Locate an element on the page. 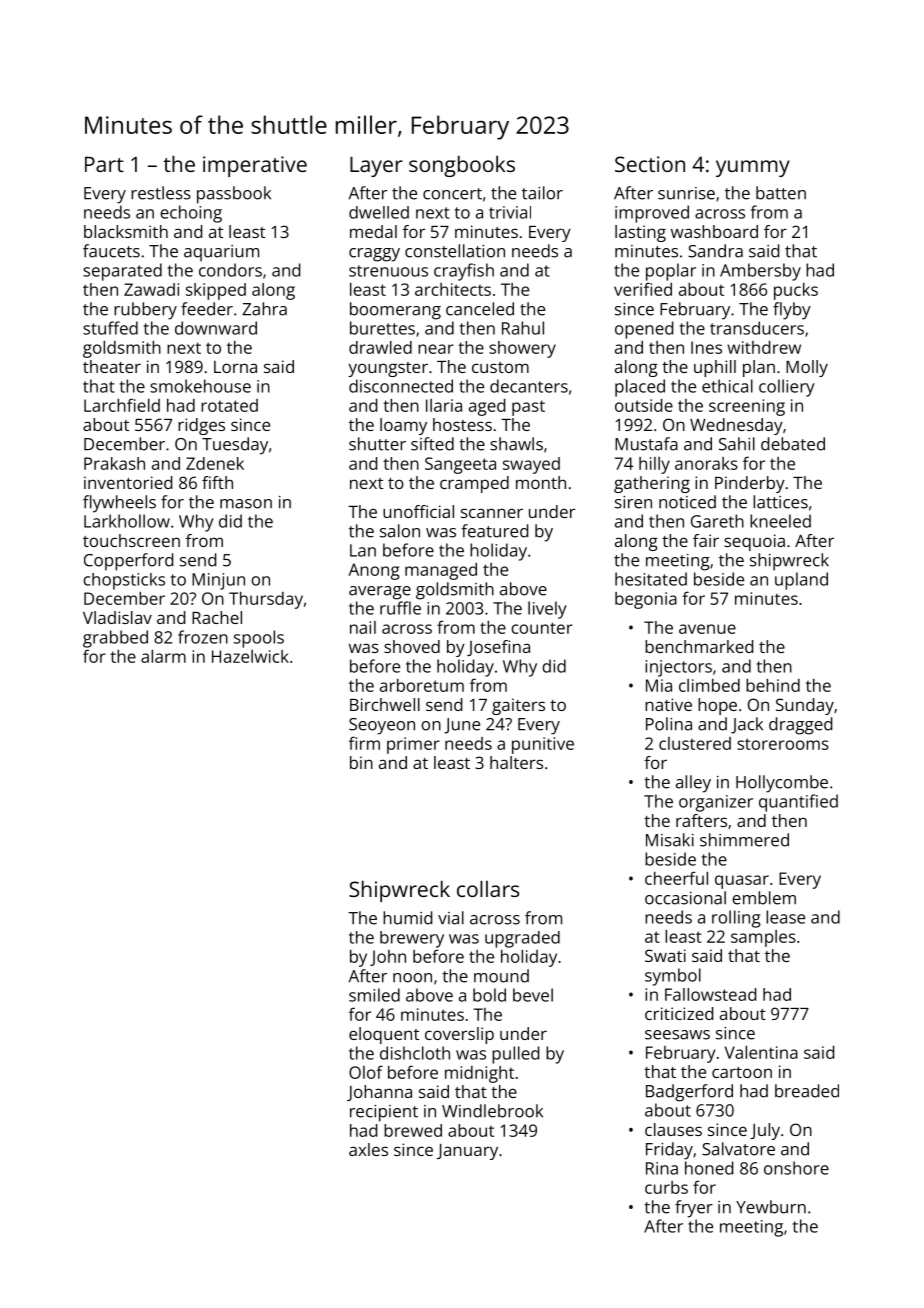  colliery is located at coordinates (787, 388).
